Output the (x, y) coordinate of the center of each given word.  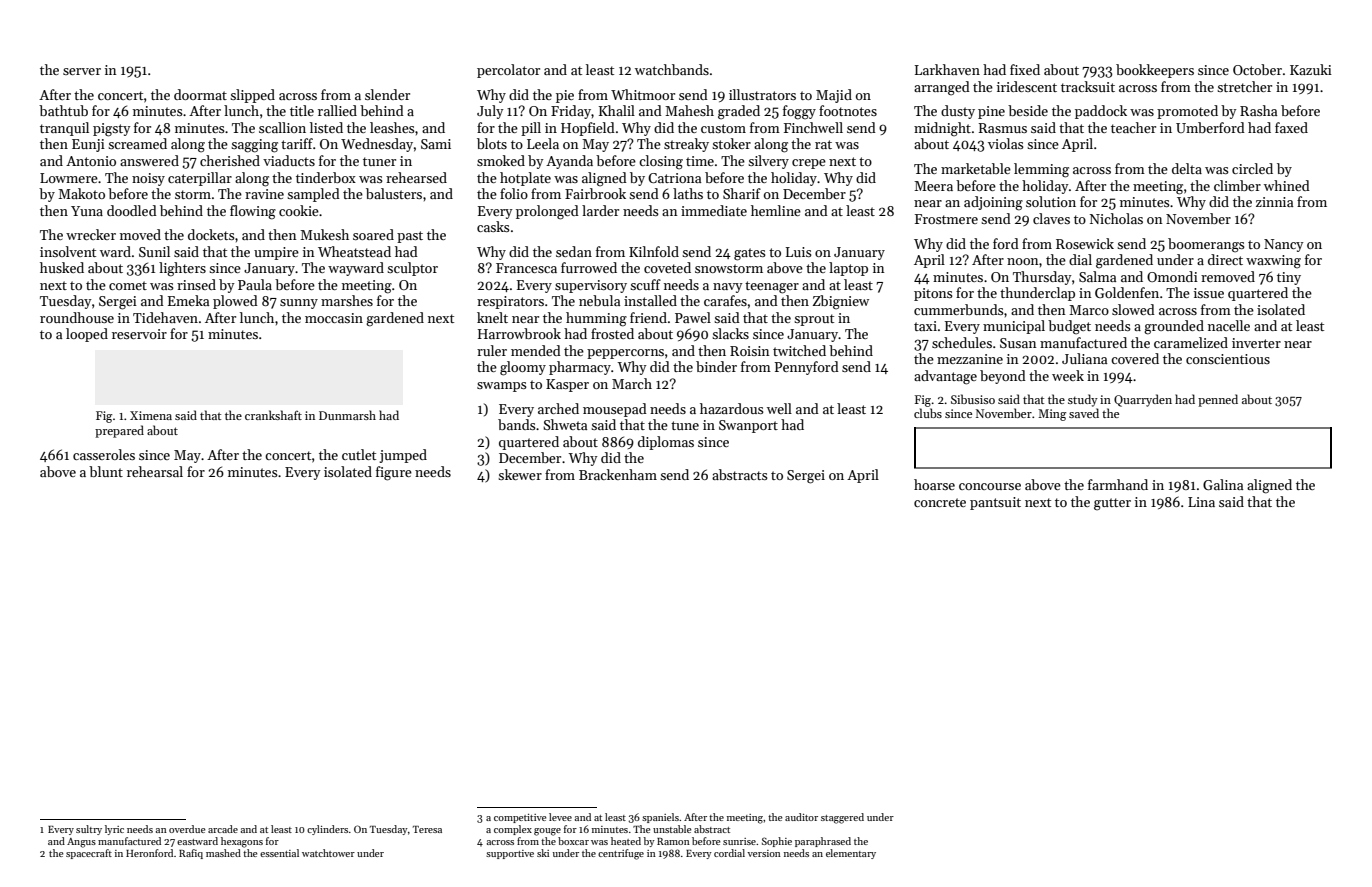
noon (1023, 261)
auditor (801, 817)
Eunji (88, 145)
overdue (187, 829)
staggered (842, 818)
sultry (89, 830)
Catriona (674, 178)
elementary (851, 854)
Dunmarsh (347, 415)
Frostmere (946, 219)
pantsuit (995, 503)
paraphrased (823, 842)
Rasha (1258, 110)
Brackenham (618, 474)
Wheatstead (354, 251)
